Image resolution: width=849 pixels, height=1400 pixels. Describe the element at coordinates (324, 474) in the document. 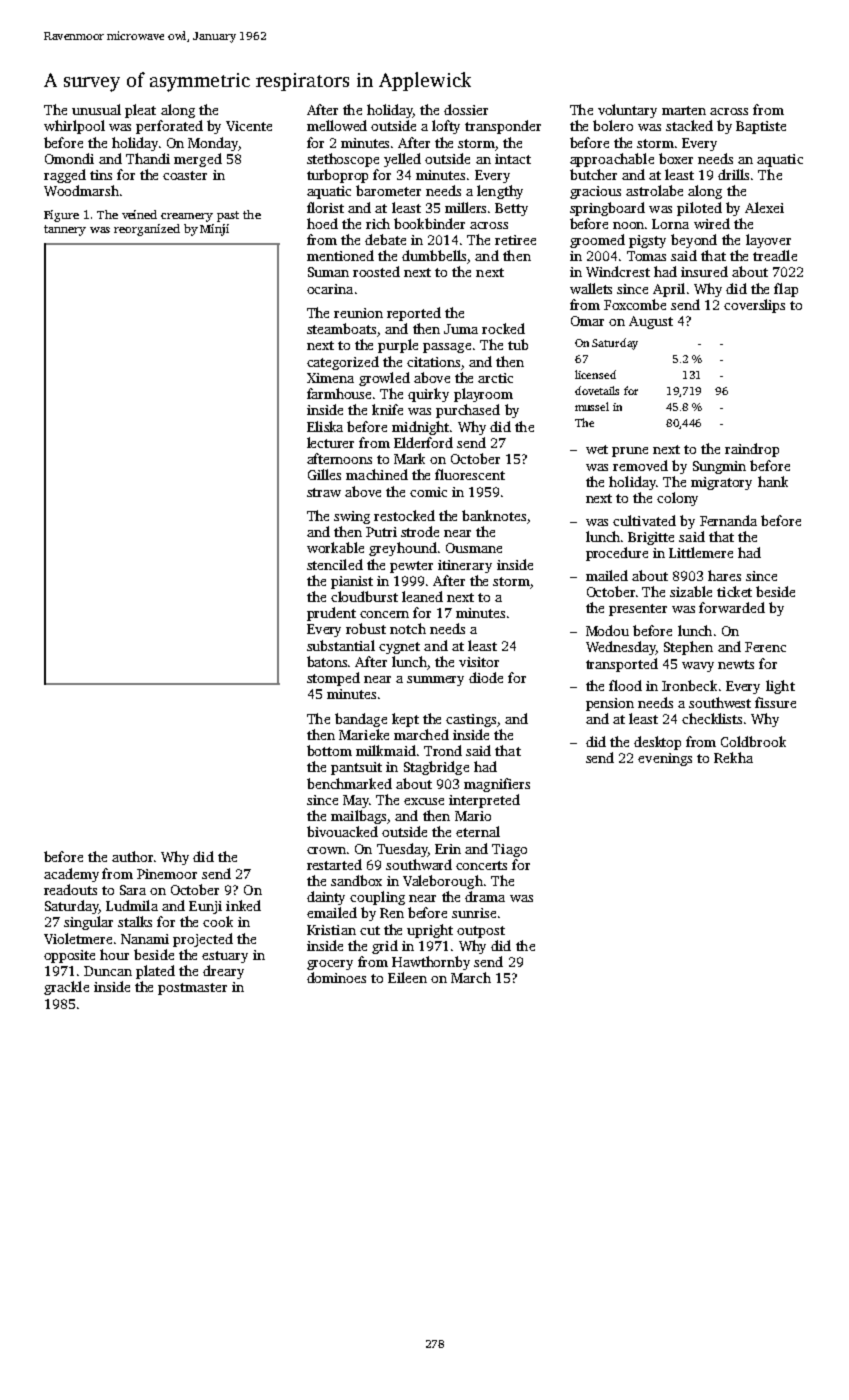

I see `Gilles` at that location.
